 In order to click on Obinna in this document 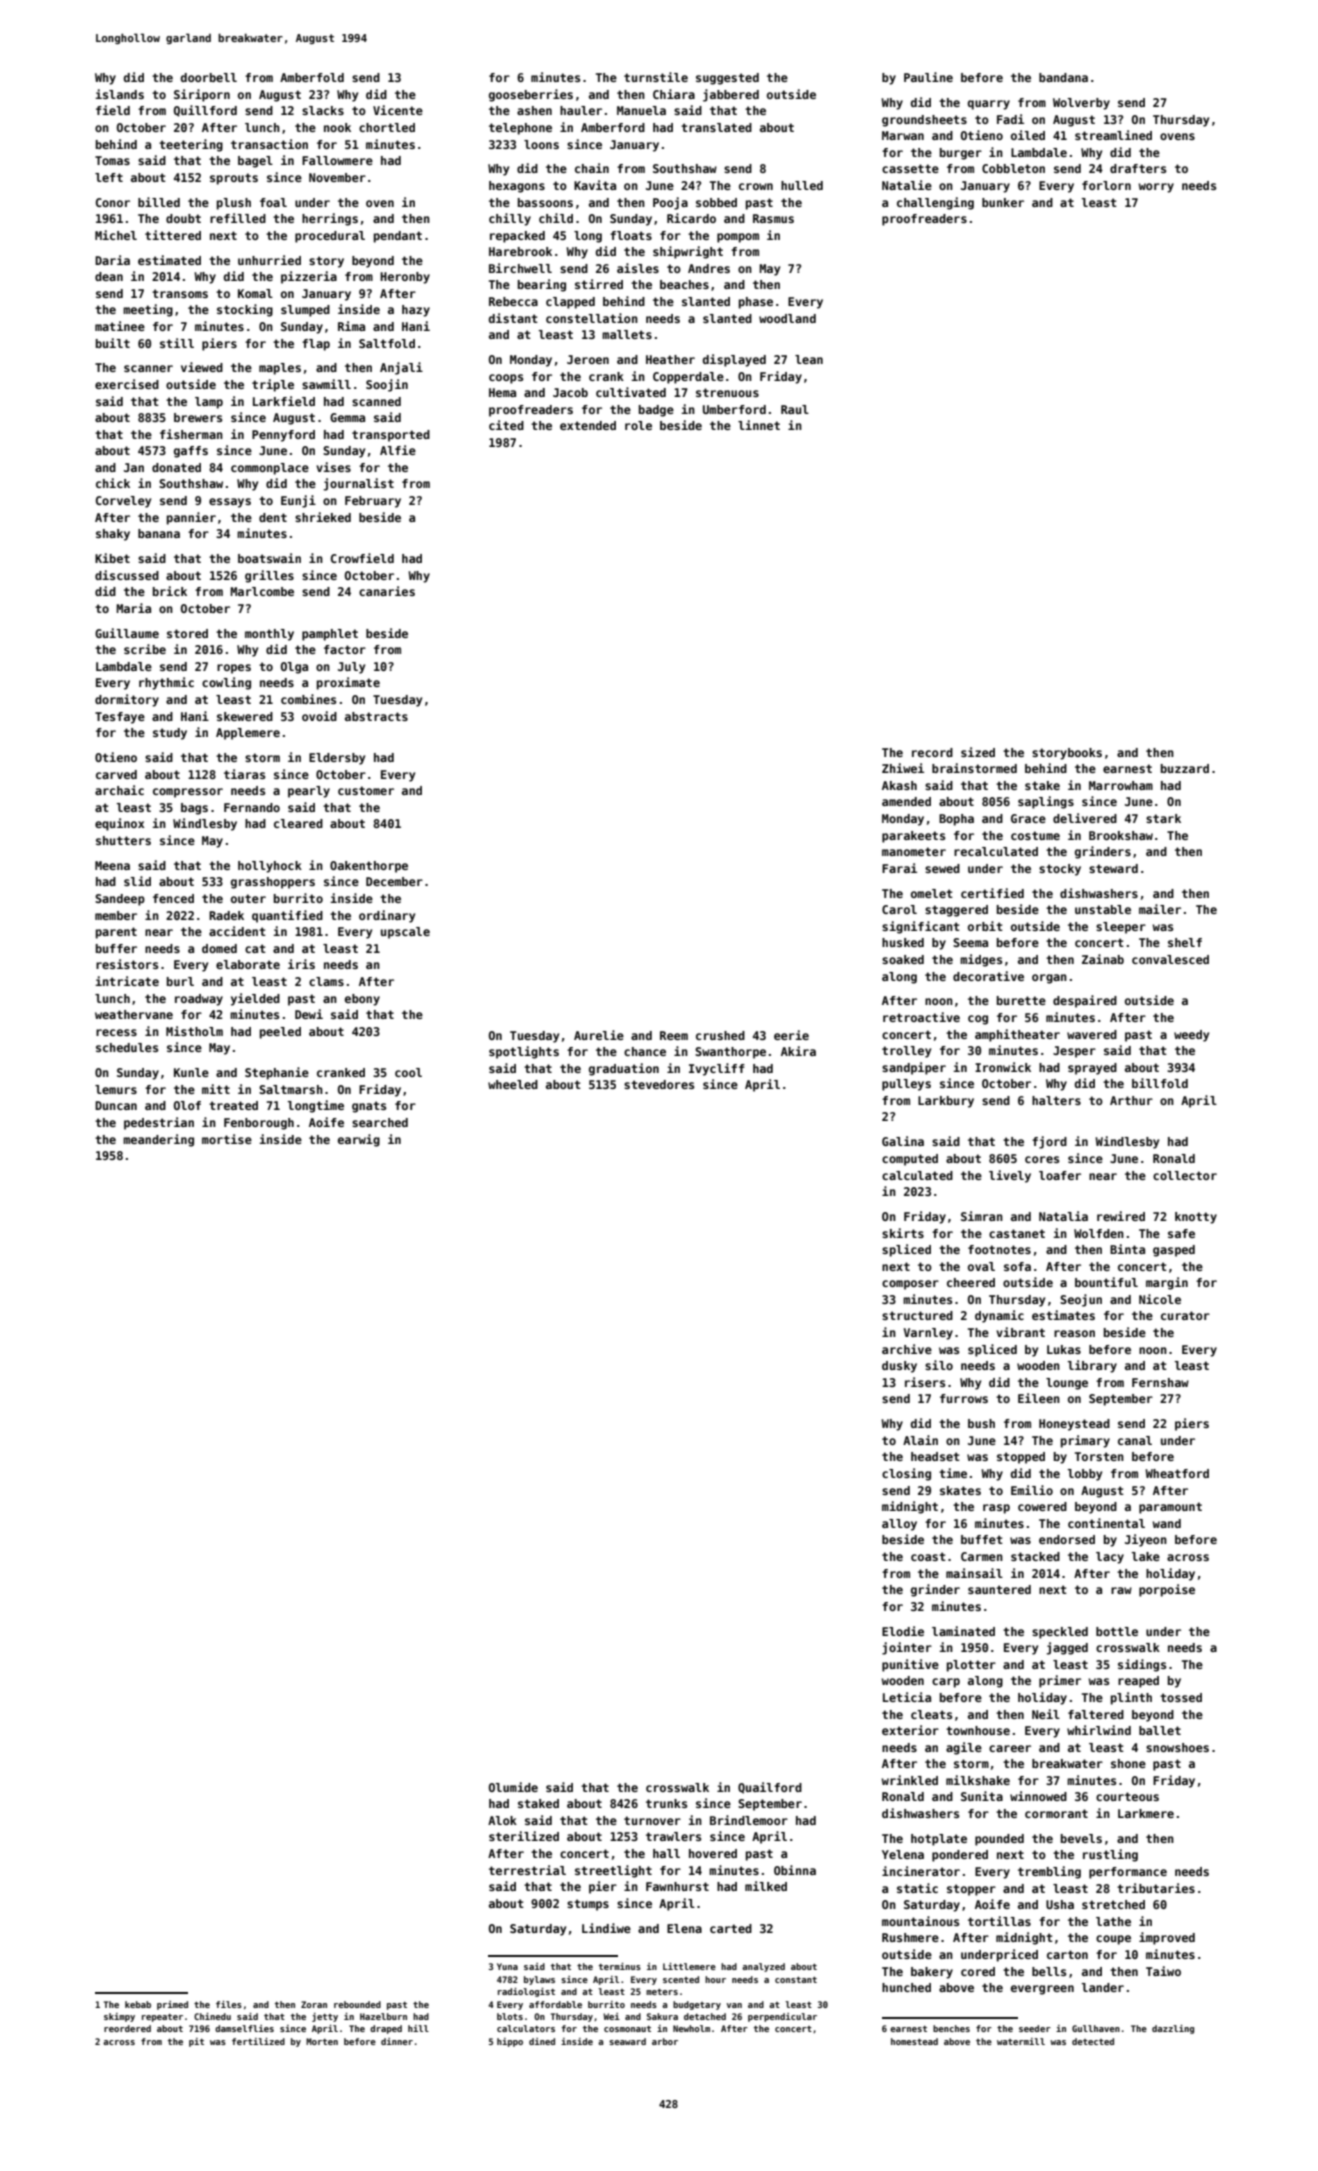, I will do `click(795, 1870)`.
